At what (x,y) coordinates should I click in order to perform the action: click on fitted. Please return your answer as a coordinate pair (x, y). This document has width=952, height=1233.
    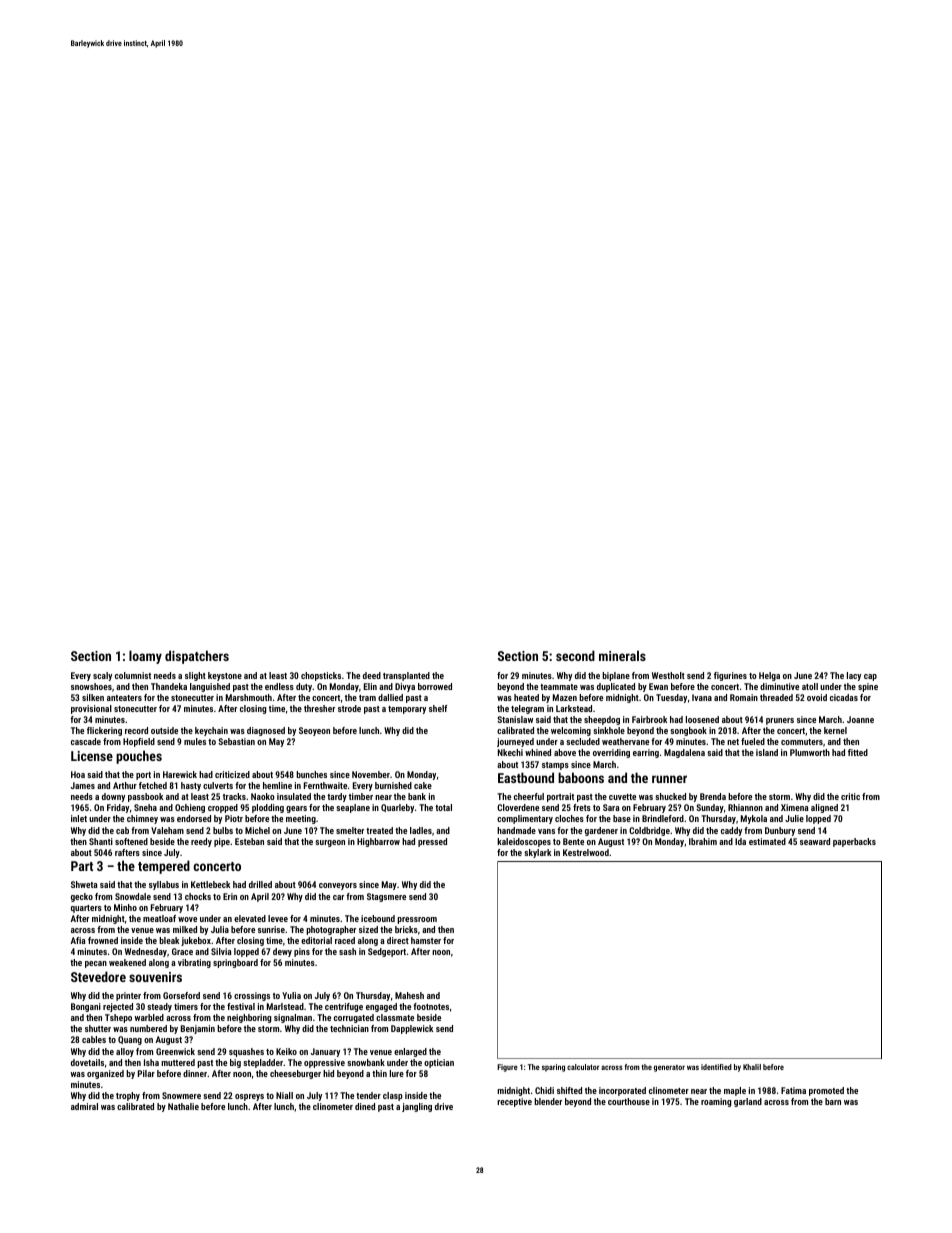
    Looking at the image, I should click on (858, 752).
